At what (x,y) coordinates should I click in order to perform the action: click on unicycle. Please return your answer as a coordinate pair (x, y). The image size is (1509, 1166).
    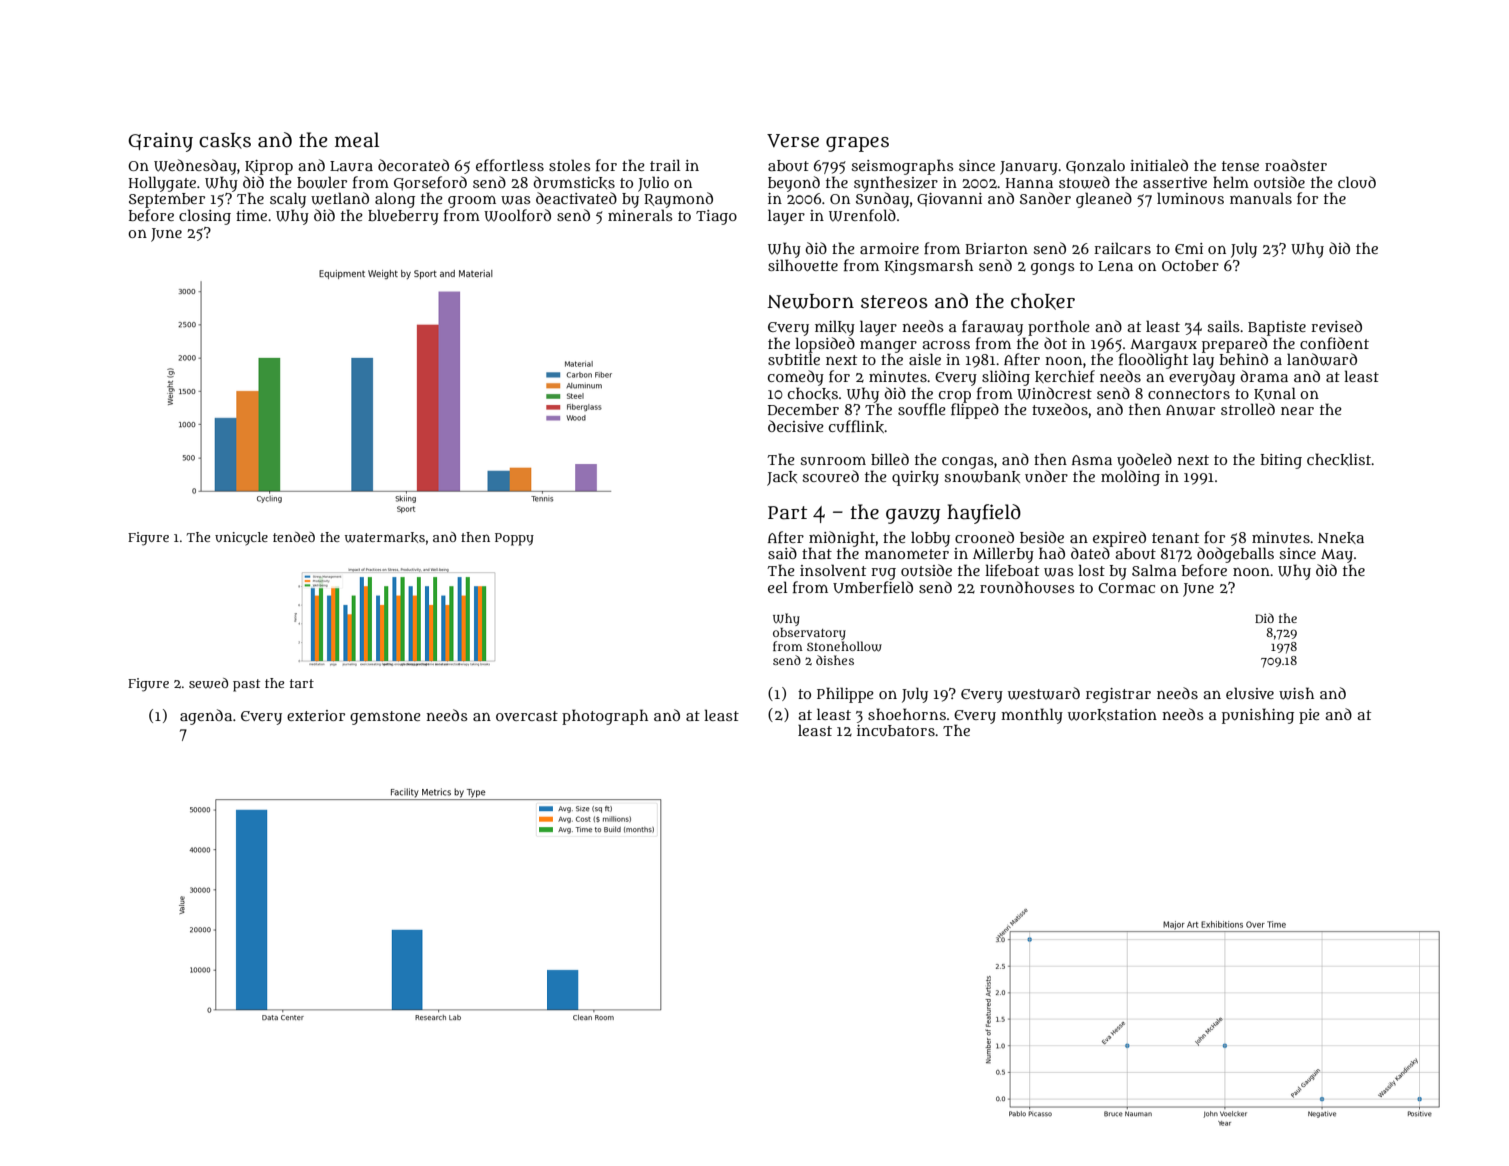
    Looking at the image, I should click on (241, 538).
